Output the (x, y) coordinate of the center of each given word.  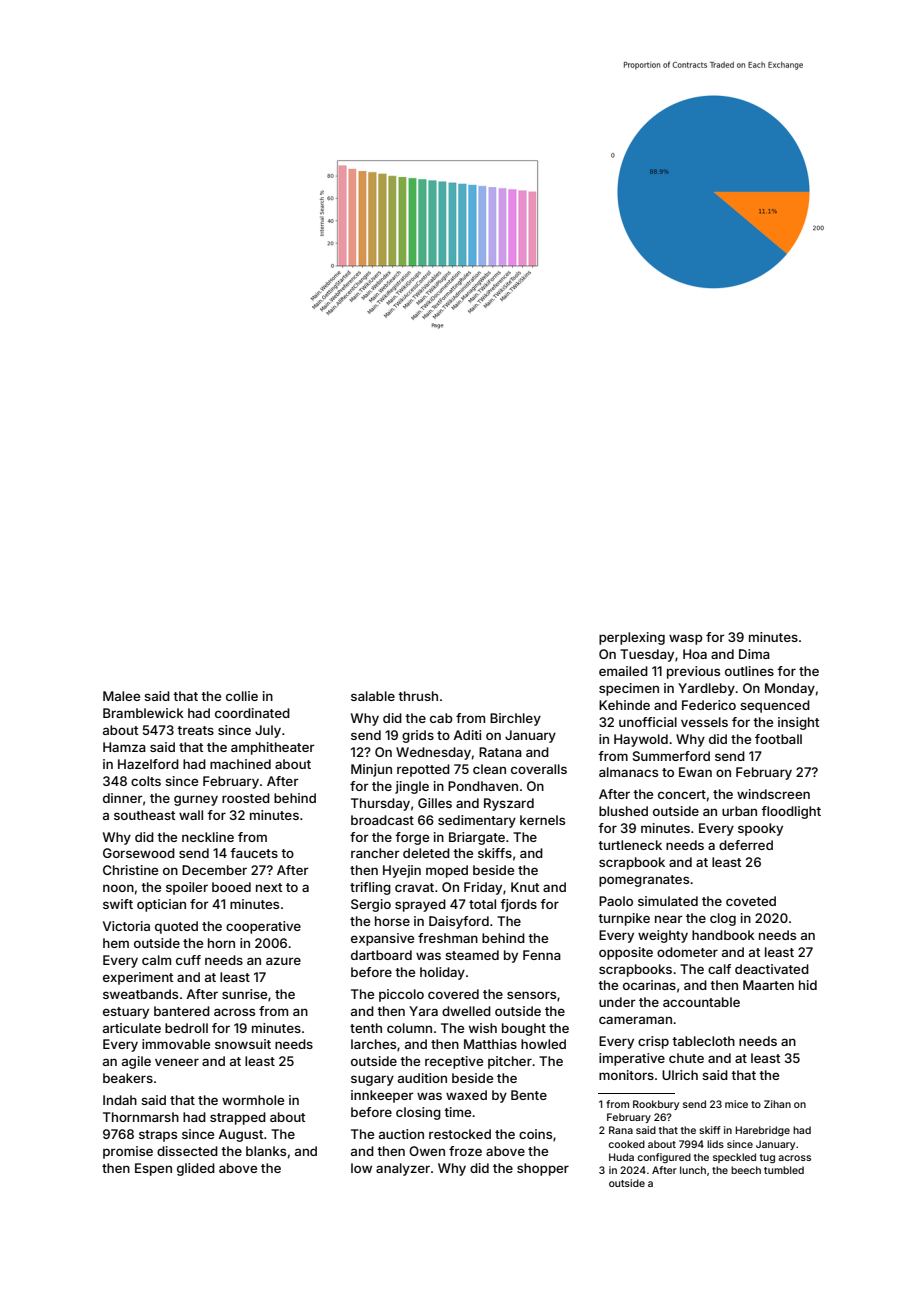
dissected (187, 1151)
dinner (123, 798)
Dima (754, 654)
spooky (760, 829)
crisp (653, 1042)
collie (242, 696)
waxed (466, 1095)
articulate (132, 1028)
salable (373, 696)
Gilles (435, 803)
